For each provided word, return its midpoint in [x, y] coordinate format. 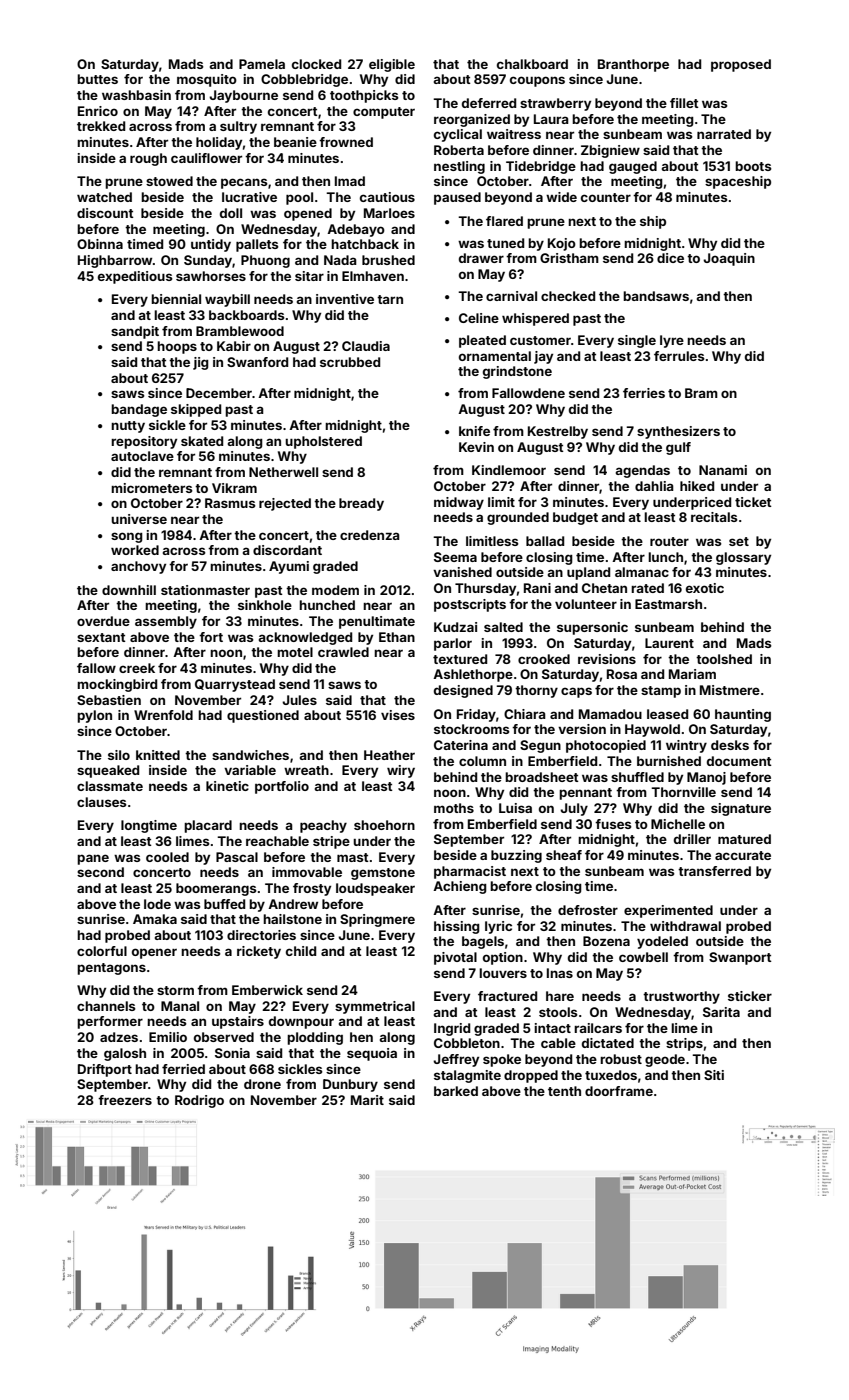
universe [139, 519]
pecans [244, 183]
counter [606, 197]
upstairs [238, 1022]
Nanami [723, 470]
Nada [340, 260]
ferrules [679, 356]
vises [398, 715]
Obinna [100, 244]
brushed [388, 260]
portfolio [282, 787]
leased [667, 714]
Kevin [476, 447]
